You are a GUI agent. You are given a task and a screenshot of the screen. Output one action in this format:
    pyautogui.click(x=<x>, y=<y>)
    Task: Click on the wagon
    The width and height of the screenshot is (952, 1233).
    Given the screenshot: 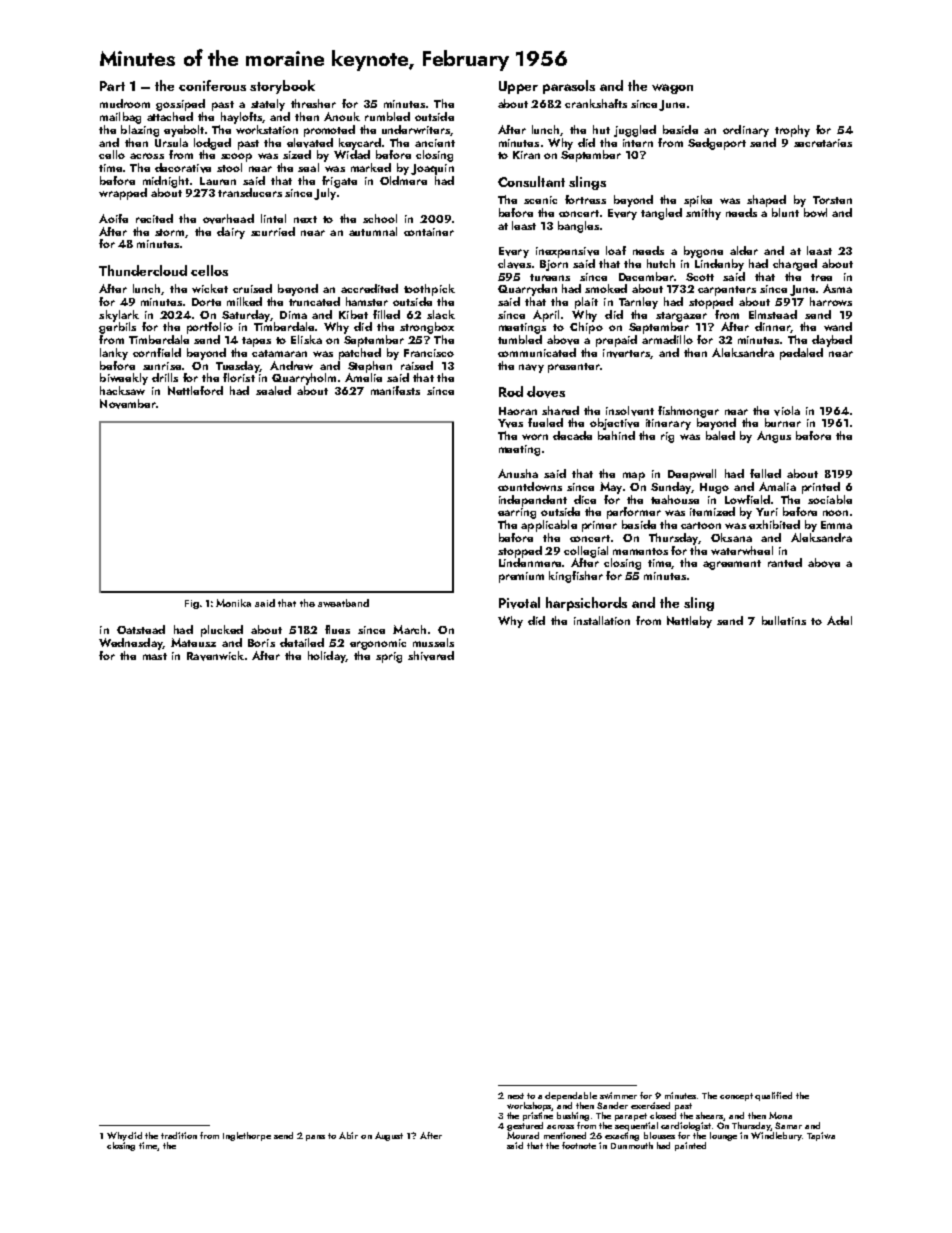 What is the action you would take?
    pyautogui.click(x=672, y=89)
